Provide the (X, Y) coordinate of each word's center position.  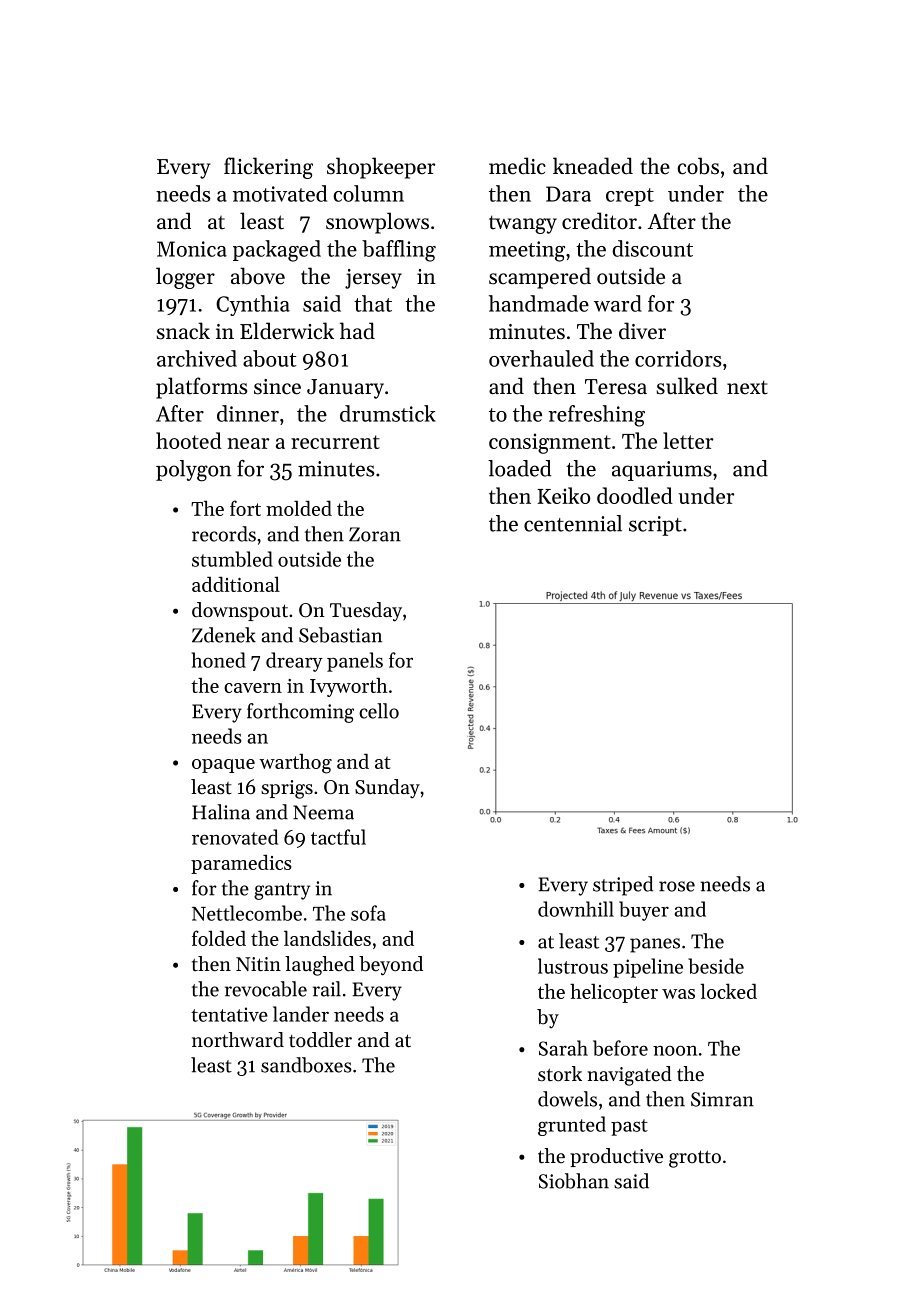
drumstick (388, 413)
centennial (573, 523)
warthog (295, 764)
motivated (280, 193)
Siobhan (574, 1181)
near (248, 443)
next (747, 387)
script (655, 526)
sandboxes (306, 1065)
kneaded (593, 166)
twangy (523, 224)
